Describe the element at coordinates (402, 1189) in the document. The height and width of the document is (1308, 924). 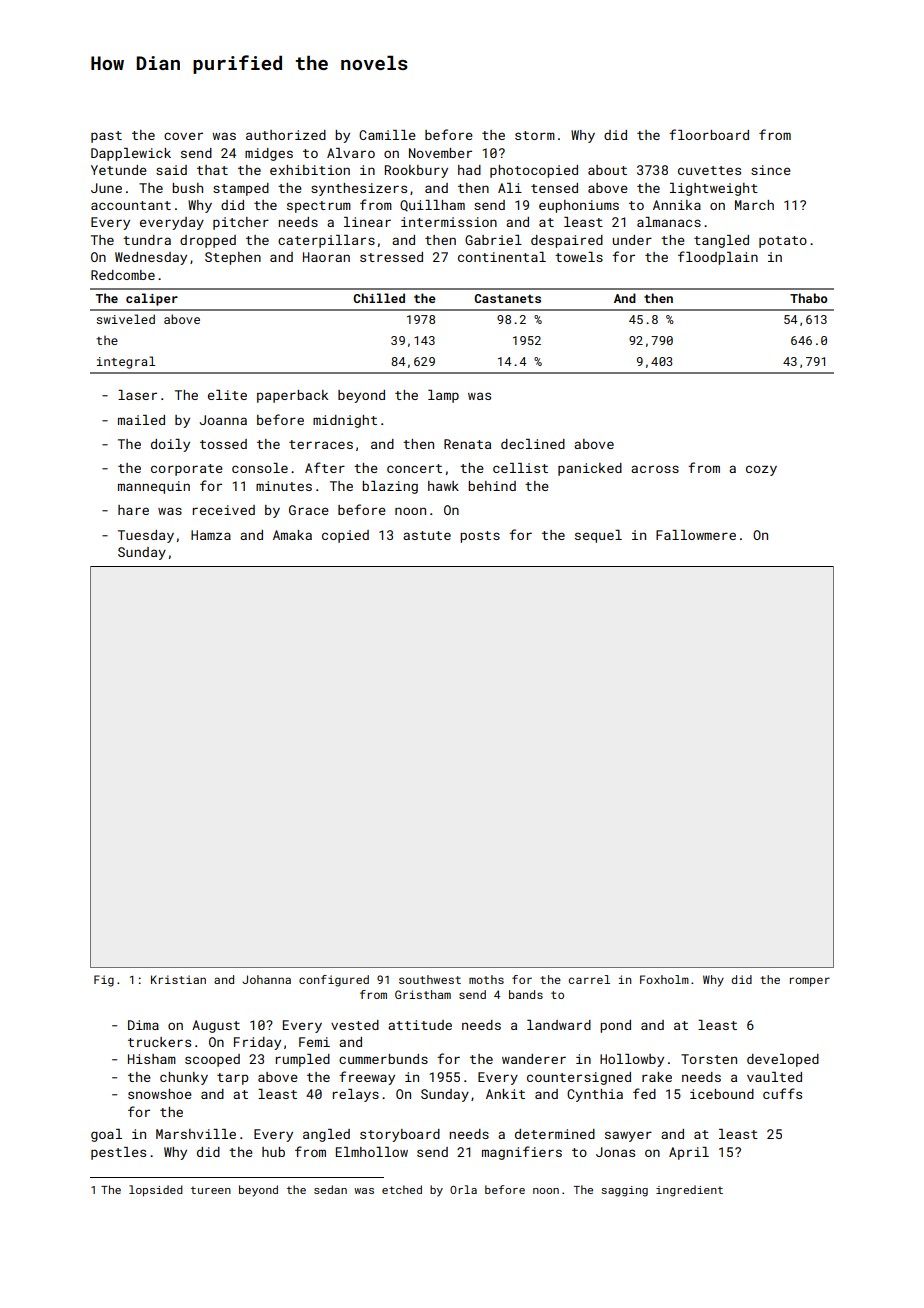
I see `etched` at that location.
